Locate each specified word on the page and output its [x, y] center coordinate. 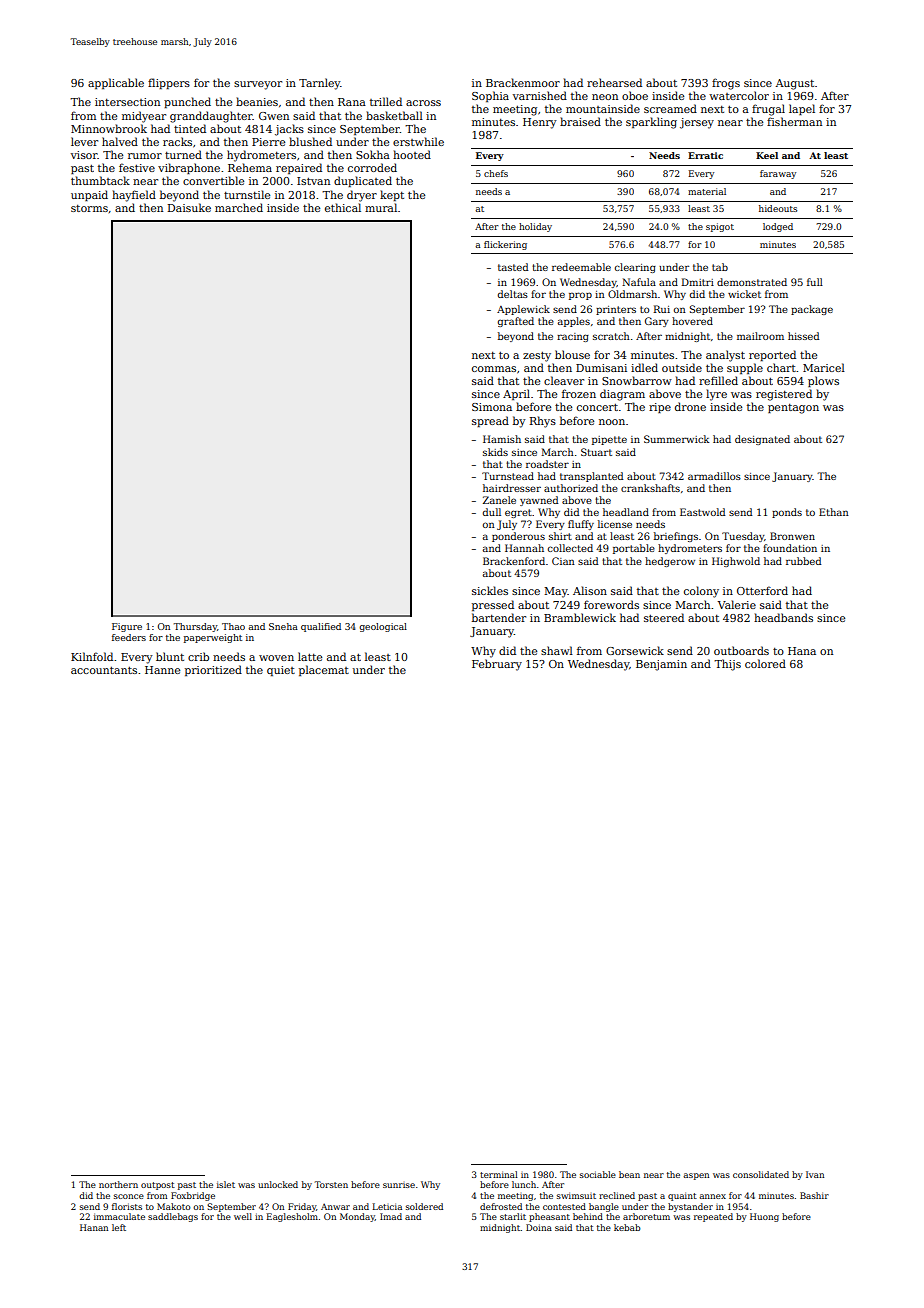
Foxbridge [193, 1196]
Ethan [834, 512]
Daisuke [189, 207]
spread [490, 421]
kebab [627, 1227]
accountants [104, 670]
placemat [324, 670]
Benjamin [661, 665]
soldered [424, 1206]
